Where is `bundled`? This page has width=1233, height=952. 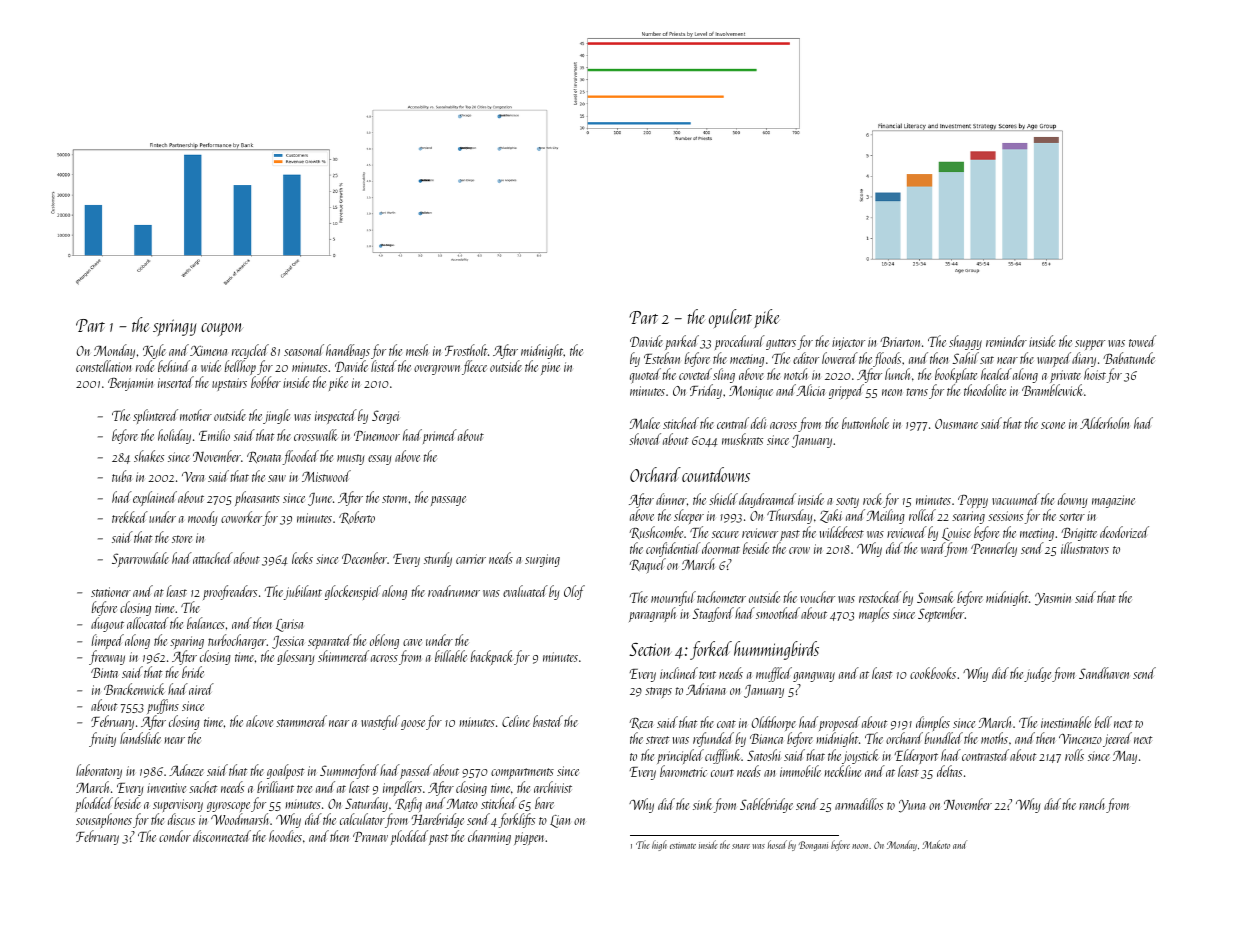 bundled is located at coordinates (943, 738).
